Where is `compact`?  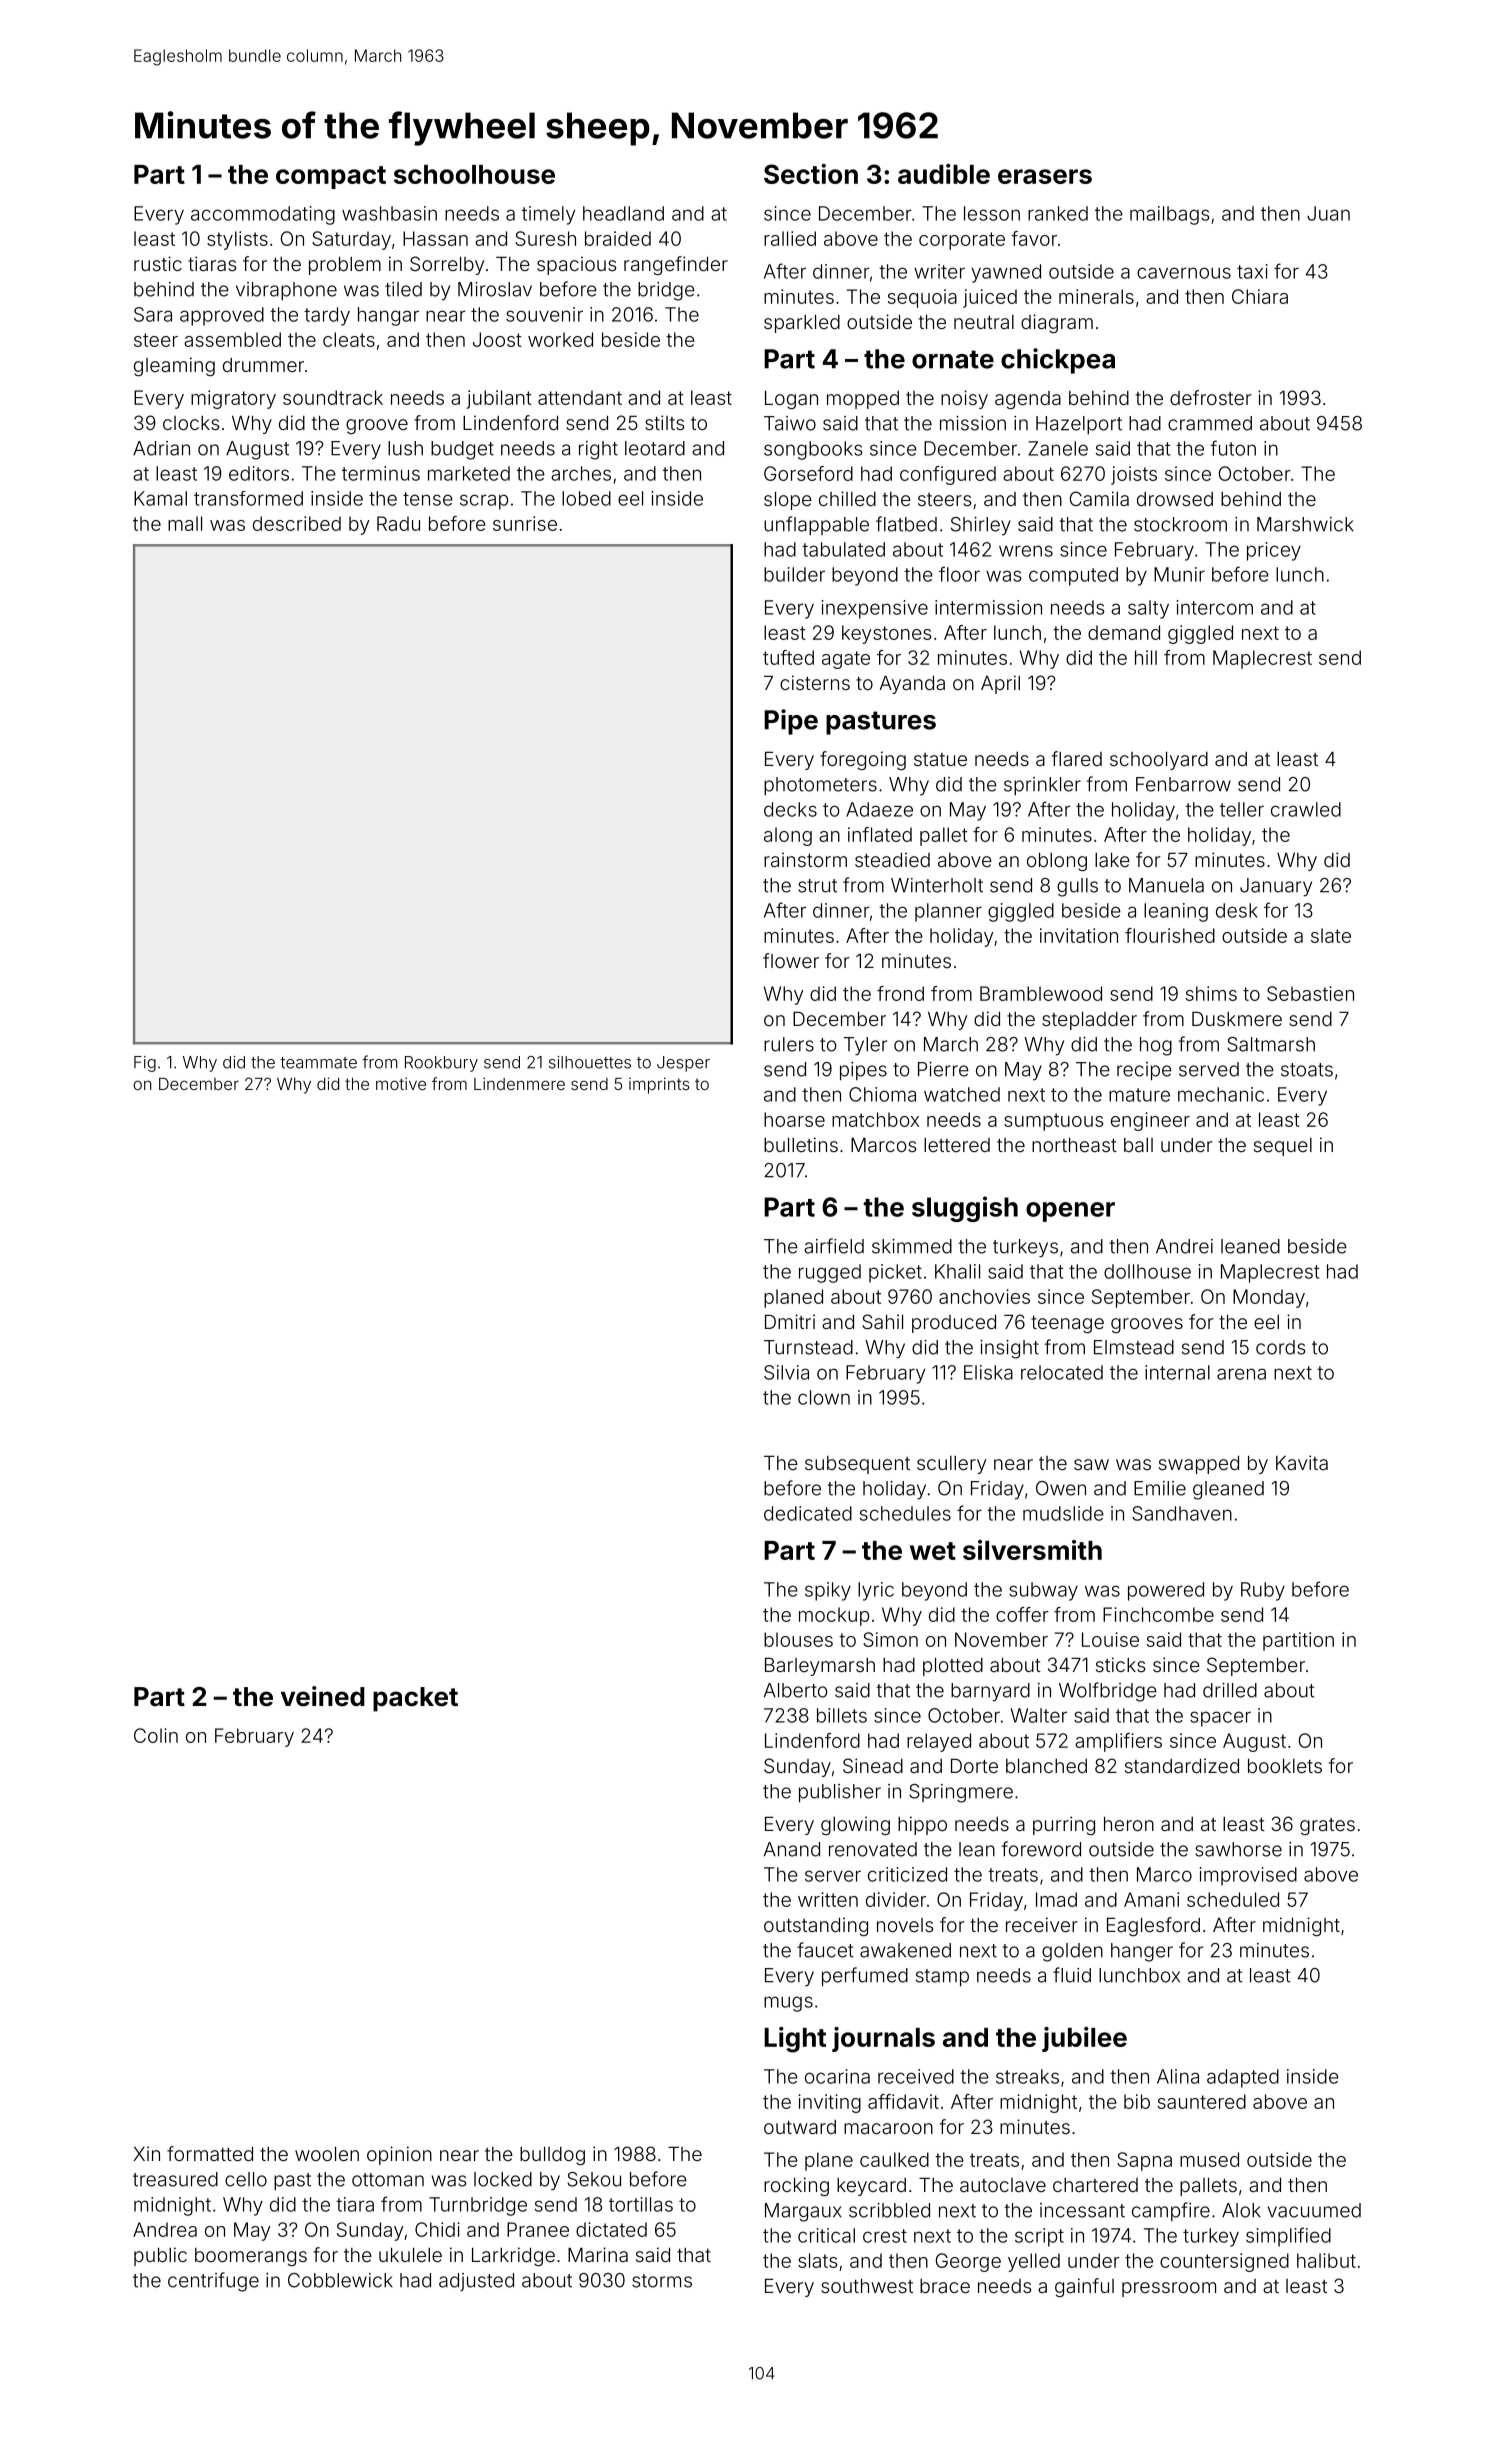
compact is located at coordinates (331, 177).
